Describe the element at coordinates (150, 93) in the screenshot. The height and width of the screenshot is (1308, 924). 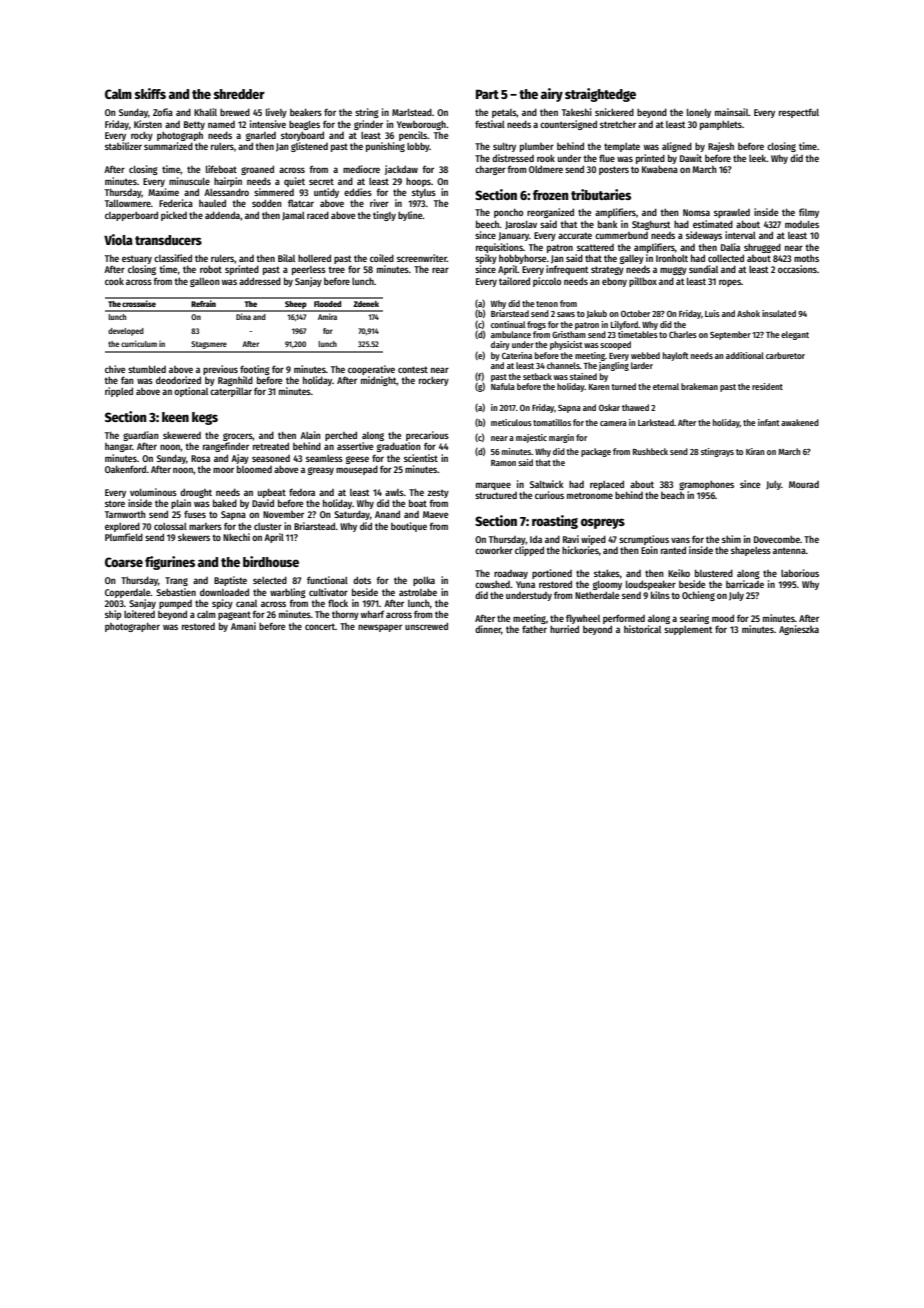
I see `skiffs` at that location.
